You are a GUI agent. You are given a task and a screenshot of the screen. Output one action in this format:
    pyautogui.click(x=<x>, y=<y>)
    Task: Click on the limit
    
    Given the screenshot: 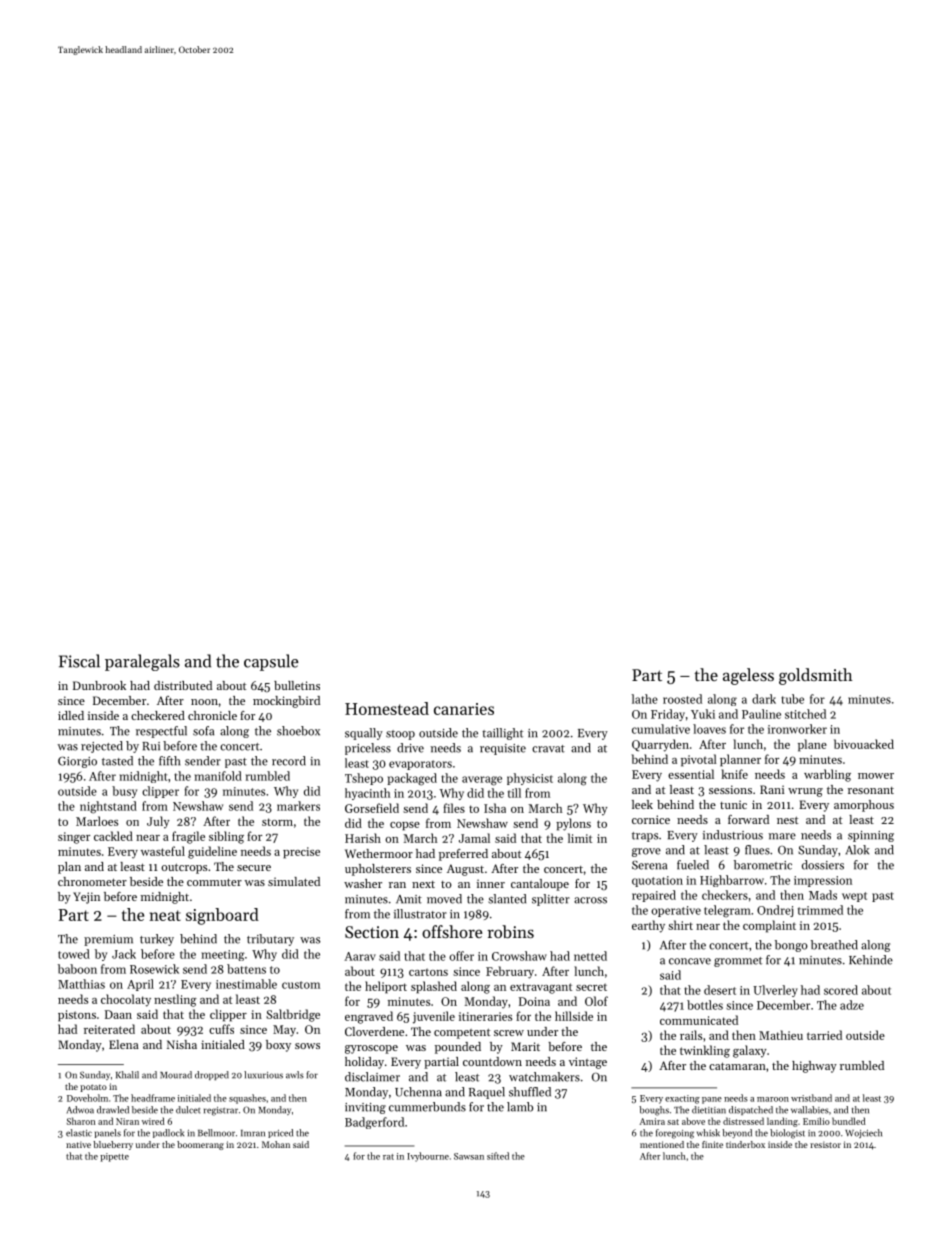 What is the action you would take?
    pyautogui.click(x=580, y=838)
